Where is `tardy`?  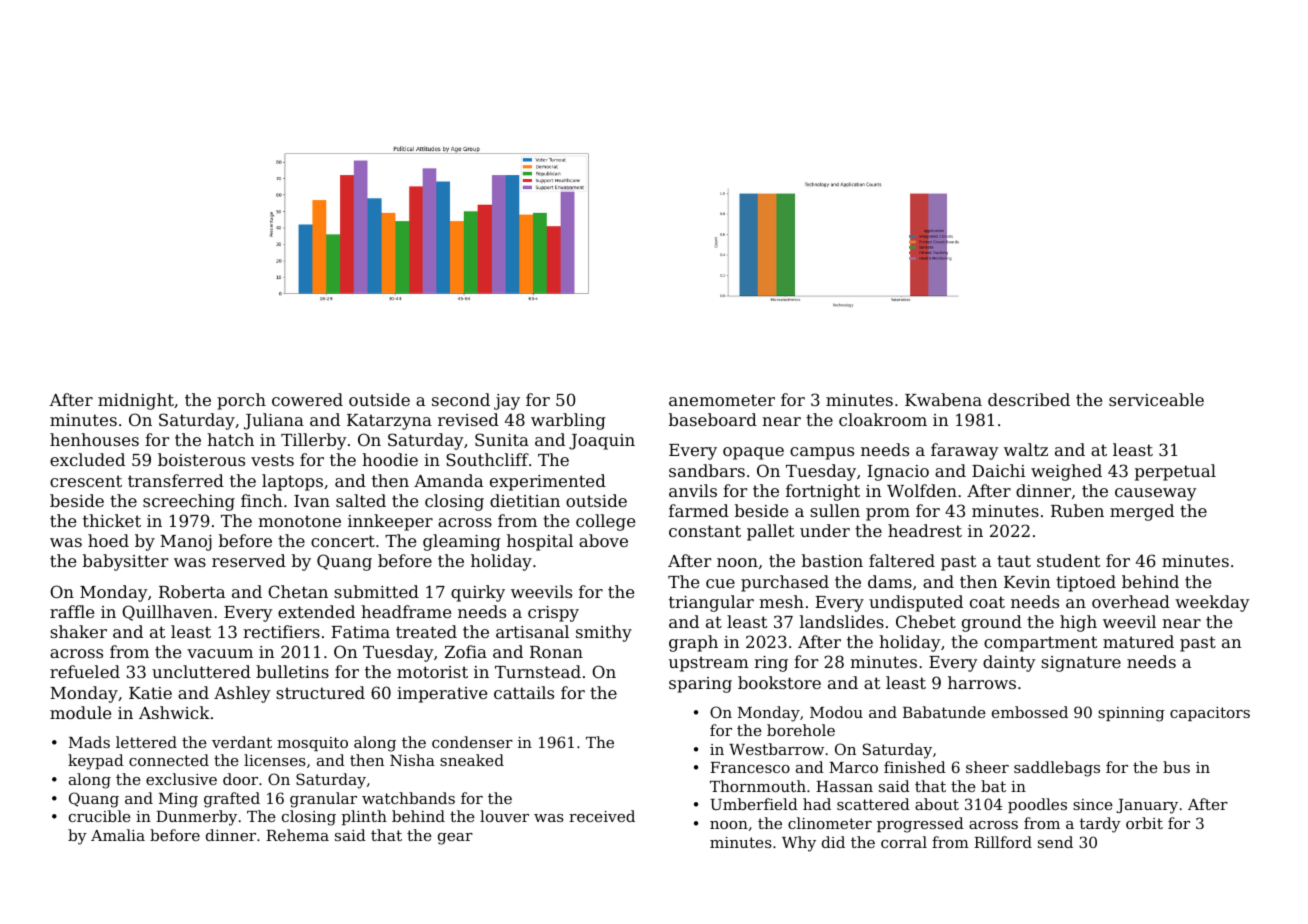
tardy is located at coordinates (1100, 825).
